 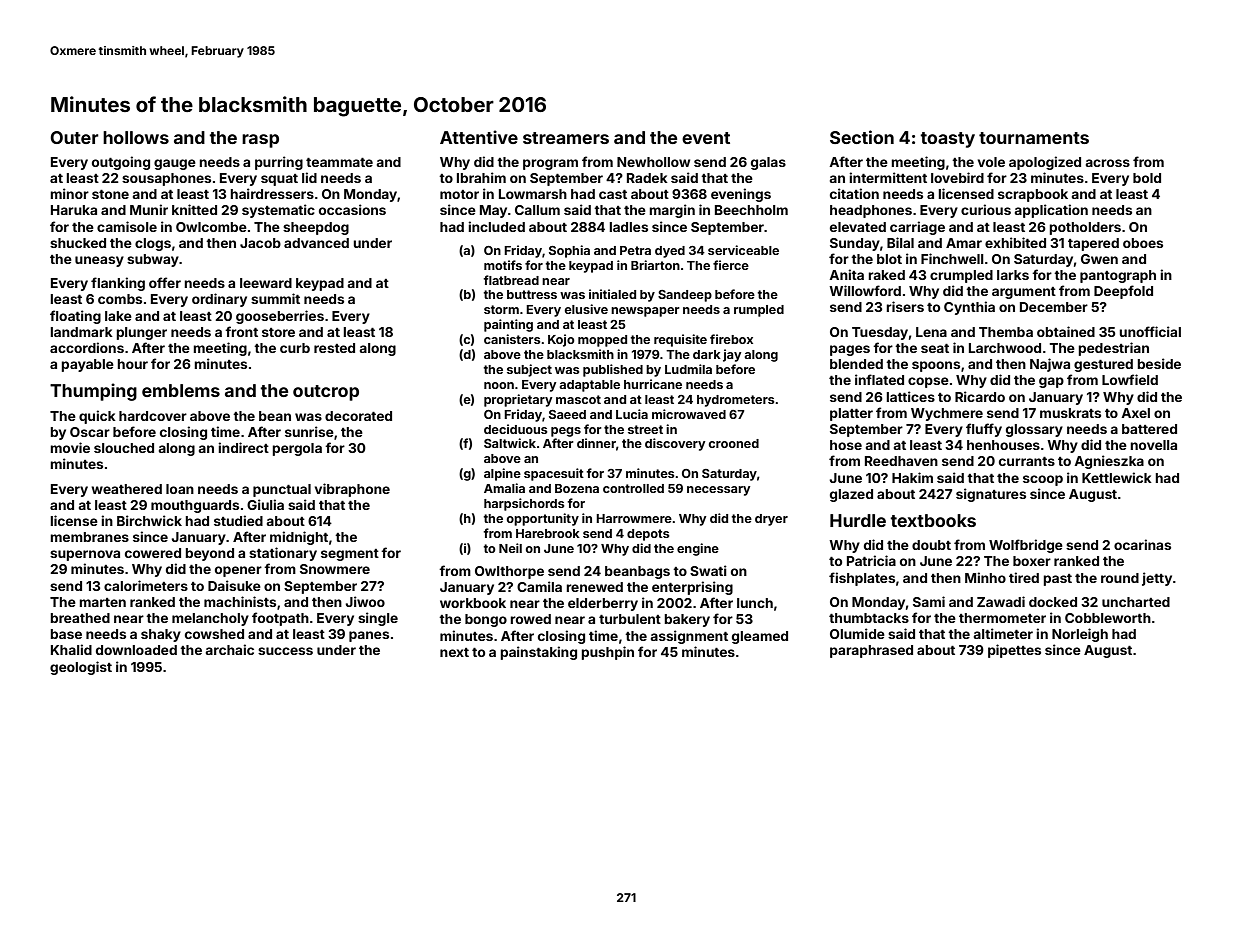 What do you see at coordinates (879, 379) in the document?
I see `inflated` at bounding box center [879, 379].
